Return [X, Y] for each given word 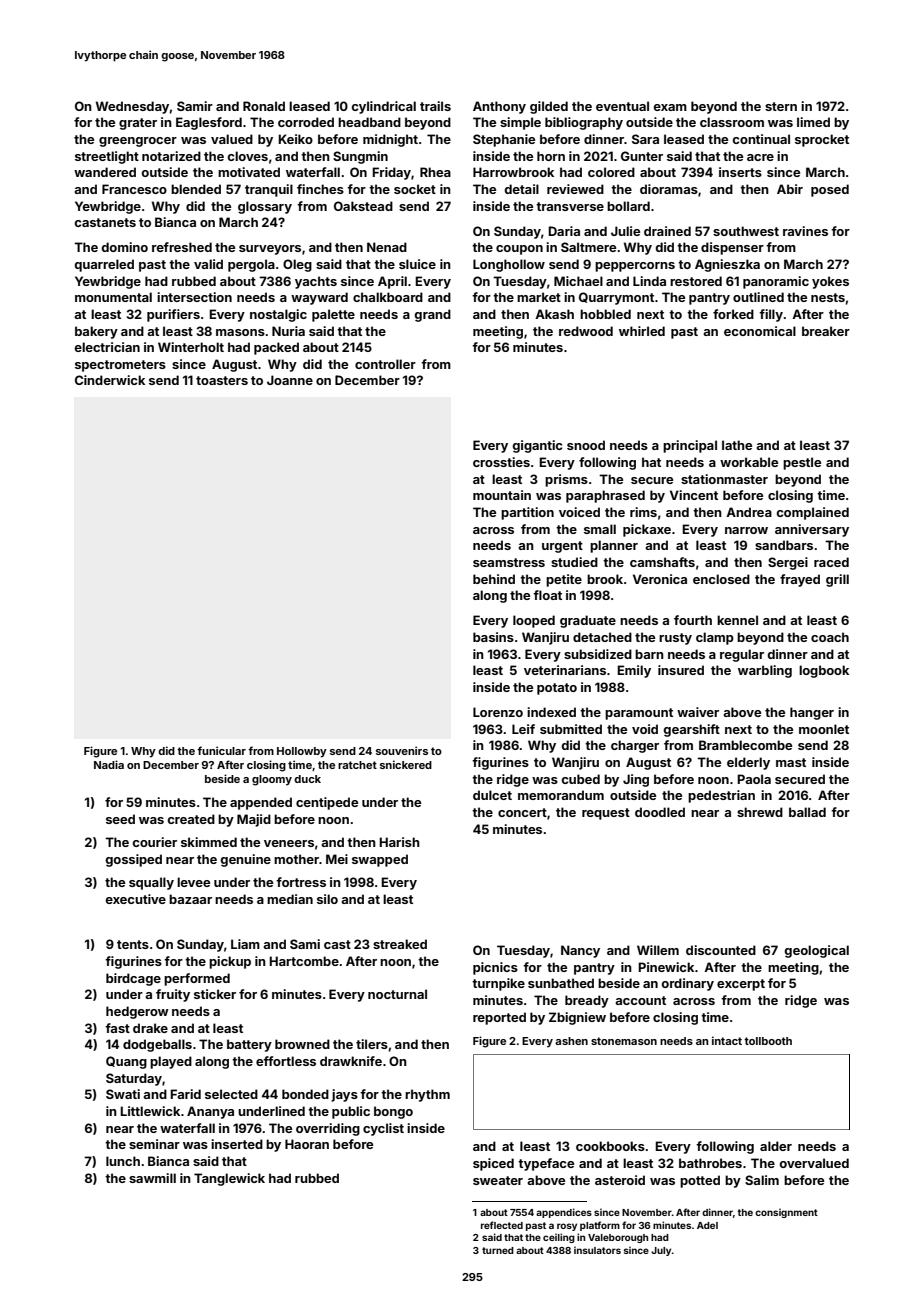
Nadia [109, 764]
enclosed [721, 579]
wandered [105, 172]
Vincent [694, 495]
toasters [222, 380]
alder [776, 1146]
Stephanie [504, 140]
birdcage [133, 979]
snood [586, 445]
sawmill [152, 1178]
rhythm [427, 1095]
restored [696, 281]
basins [493, 637]
